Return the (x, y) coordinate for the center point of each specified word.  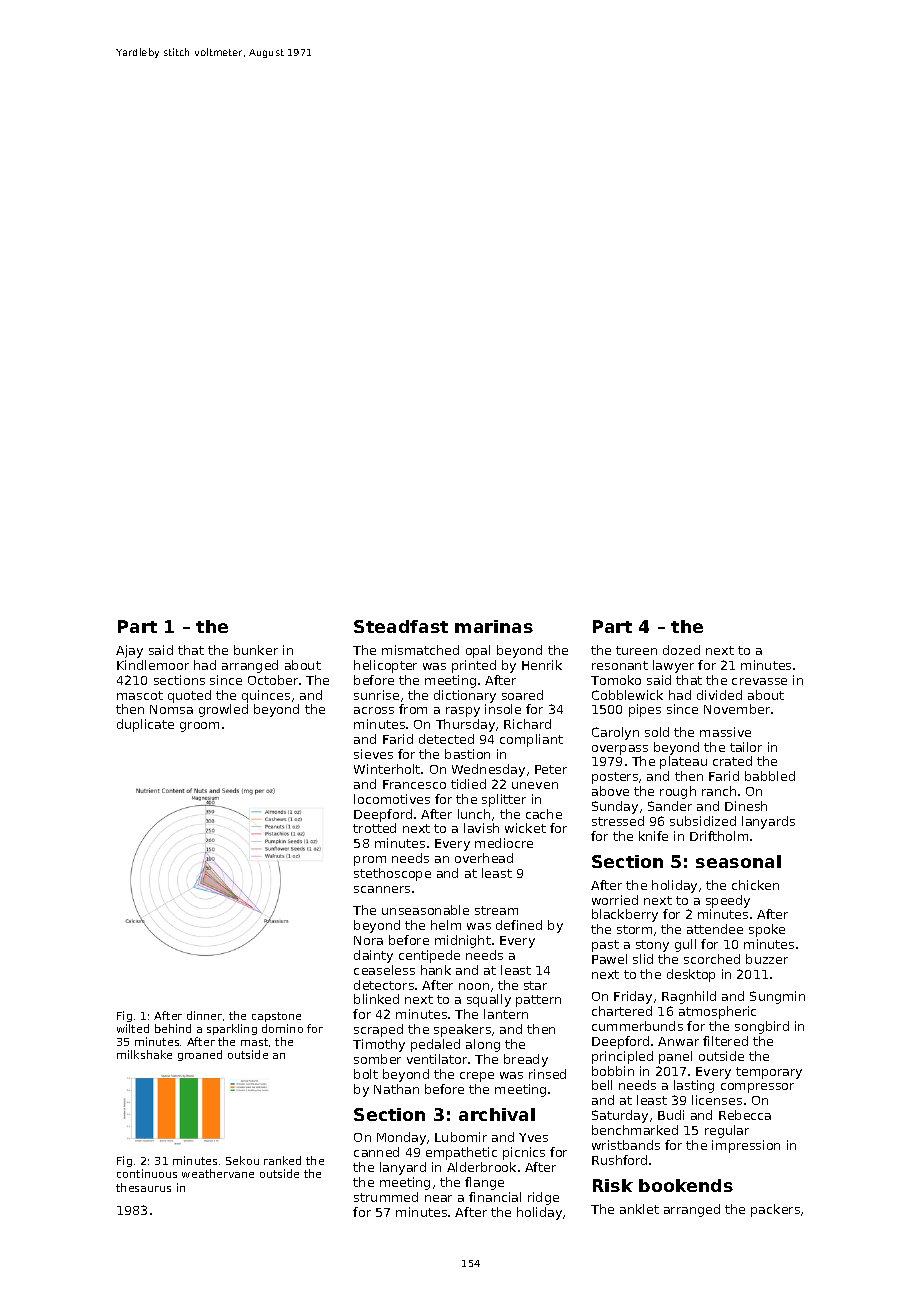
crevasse (759, 681)
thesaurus (143, 1187)
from (413, 709)
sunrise (376, 695)
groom (199, 727)
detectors (384, 985)
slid (643, 959)
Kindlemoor (153, 665)
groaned (200, 1055)
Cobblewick (627, 695)
